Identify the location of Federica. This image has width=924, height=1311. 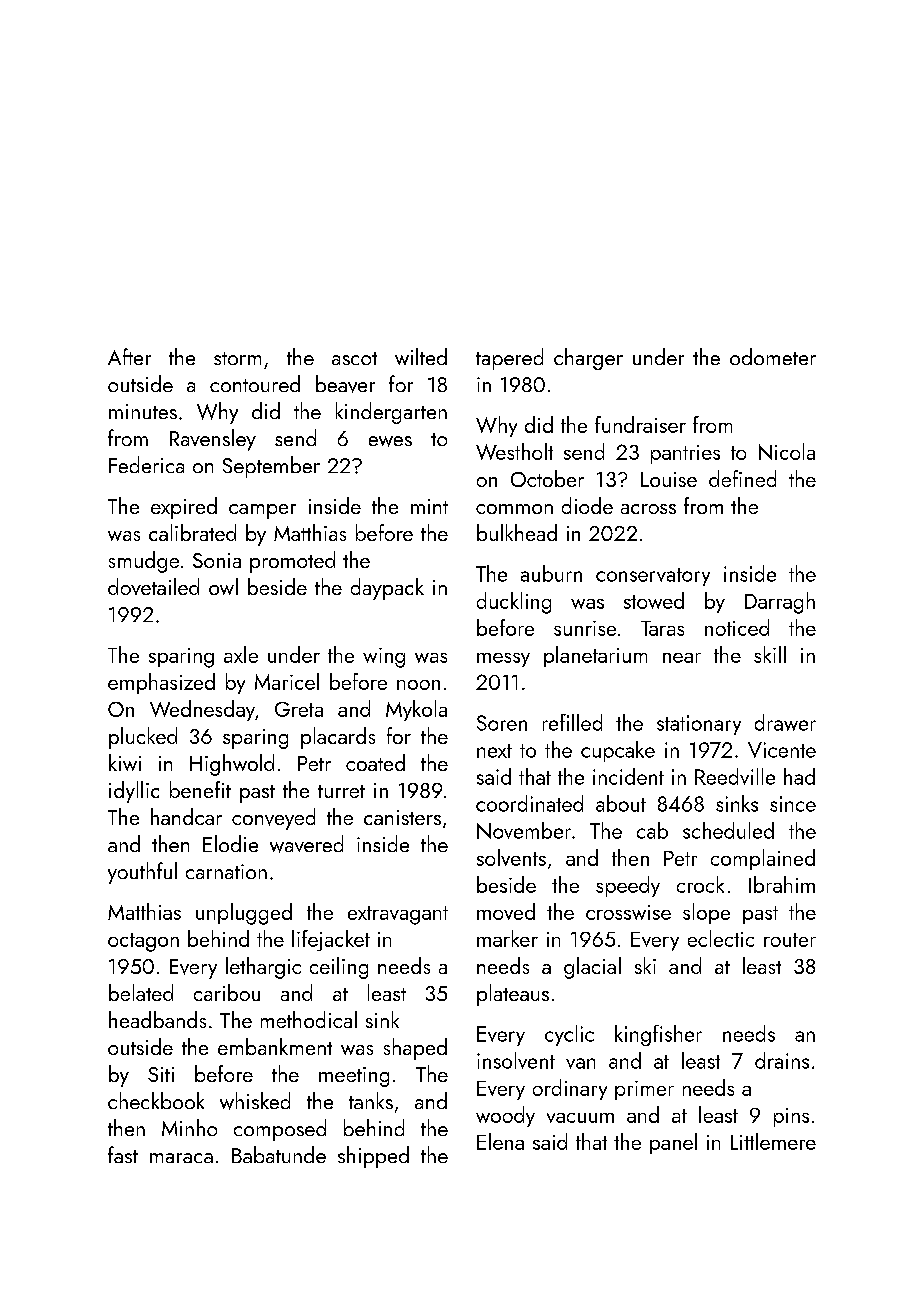
(146, 464).
